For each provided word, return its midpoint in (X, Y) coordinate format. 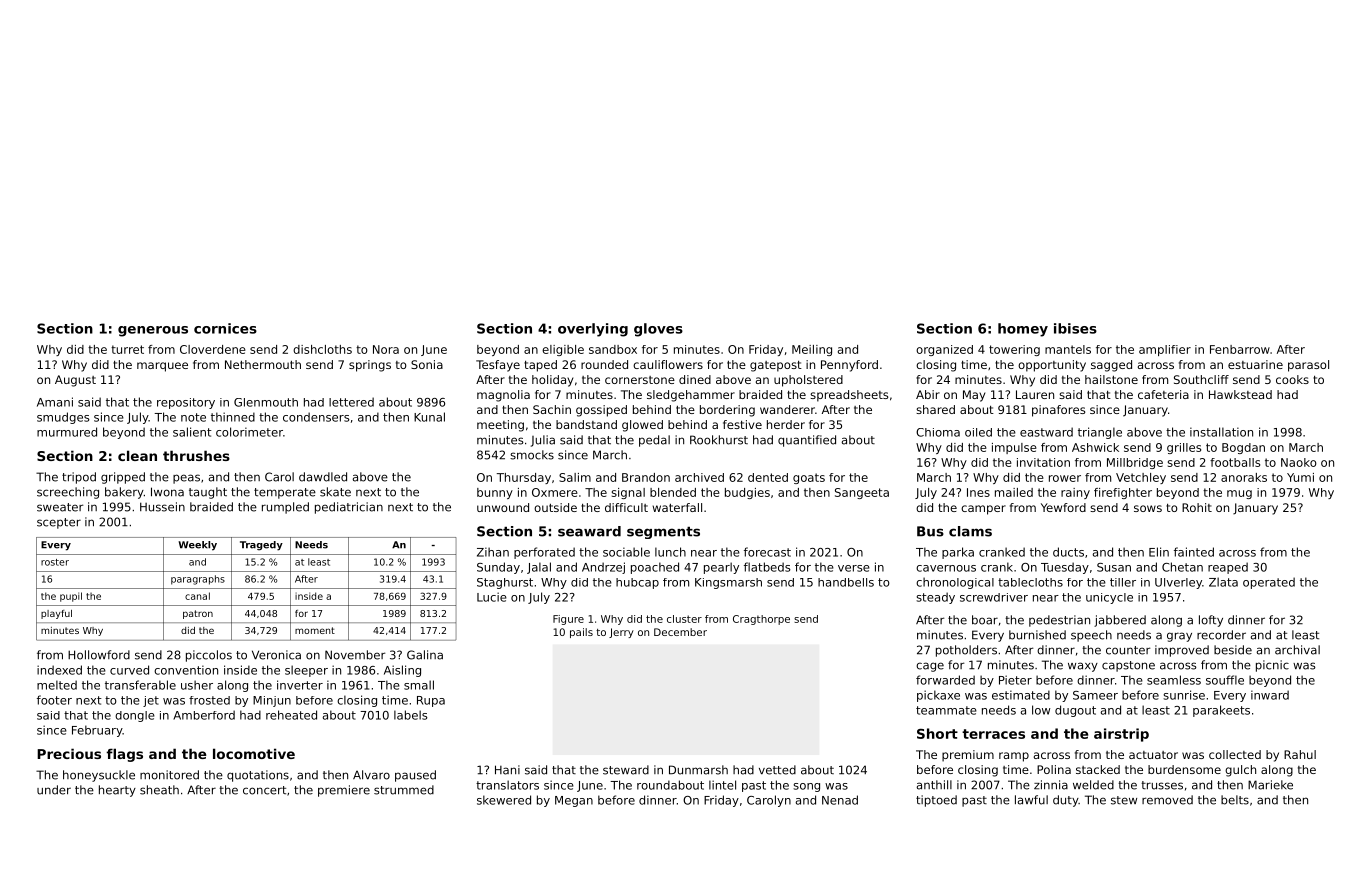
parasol (1308, 366)
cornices (225, 328)
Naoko (1299, 462)
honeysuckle (99, 776)
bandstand (586, 424)
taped (540, 366)
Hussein (162, 507)
